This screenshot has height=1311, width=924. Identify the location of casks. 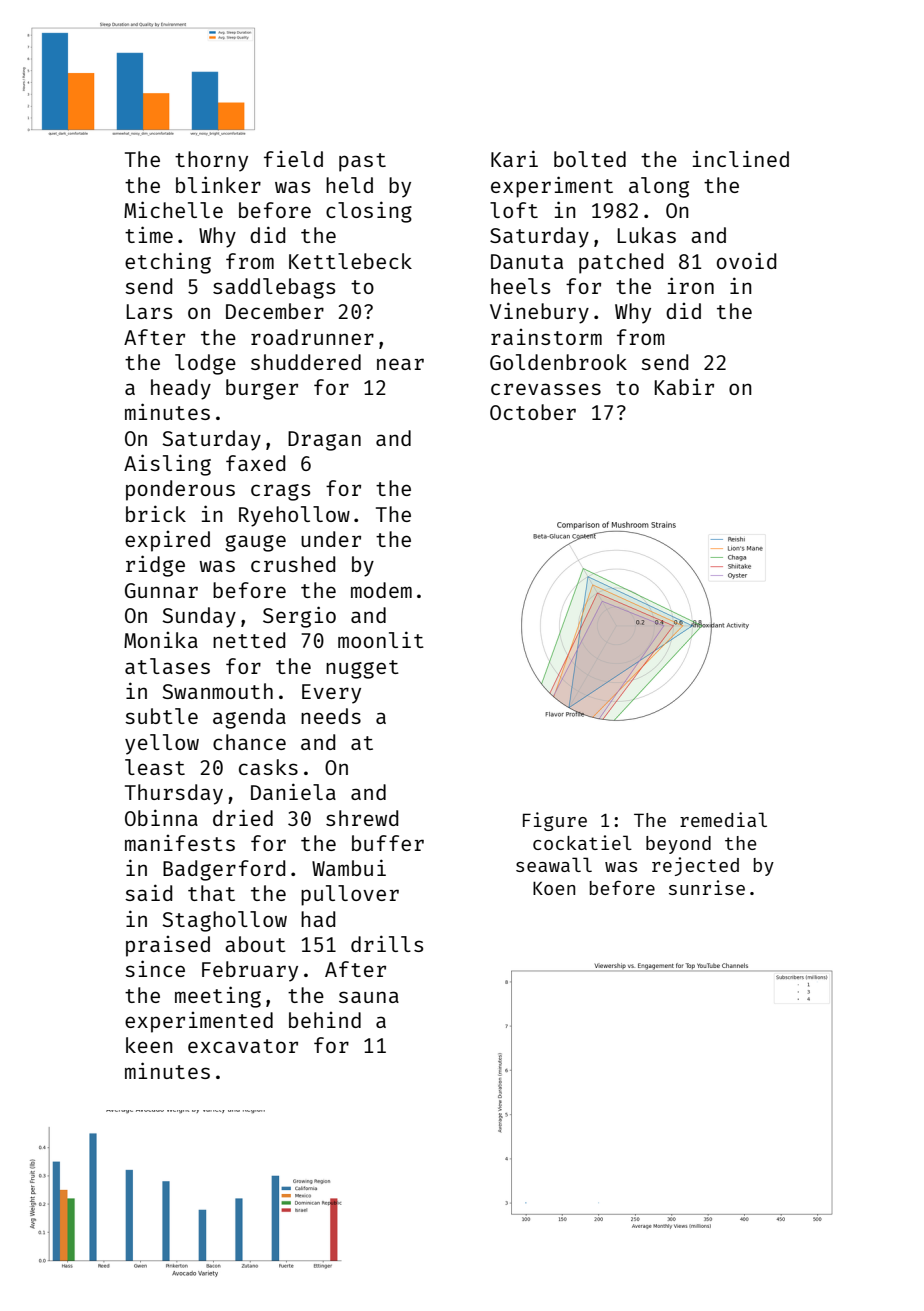
(268, 767).
